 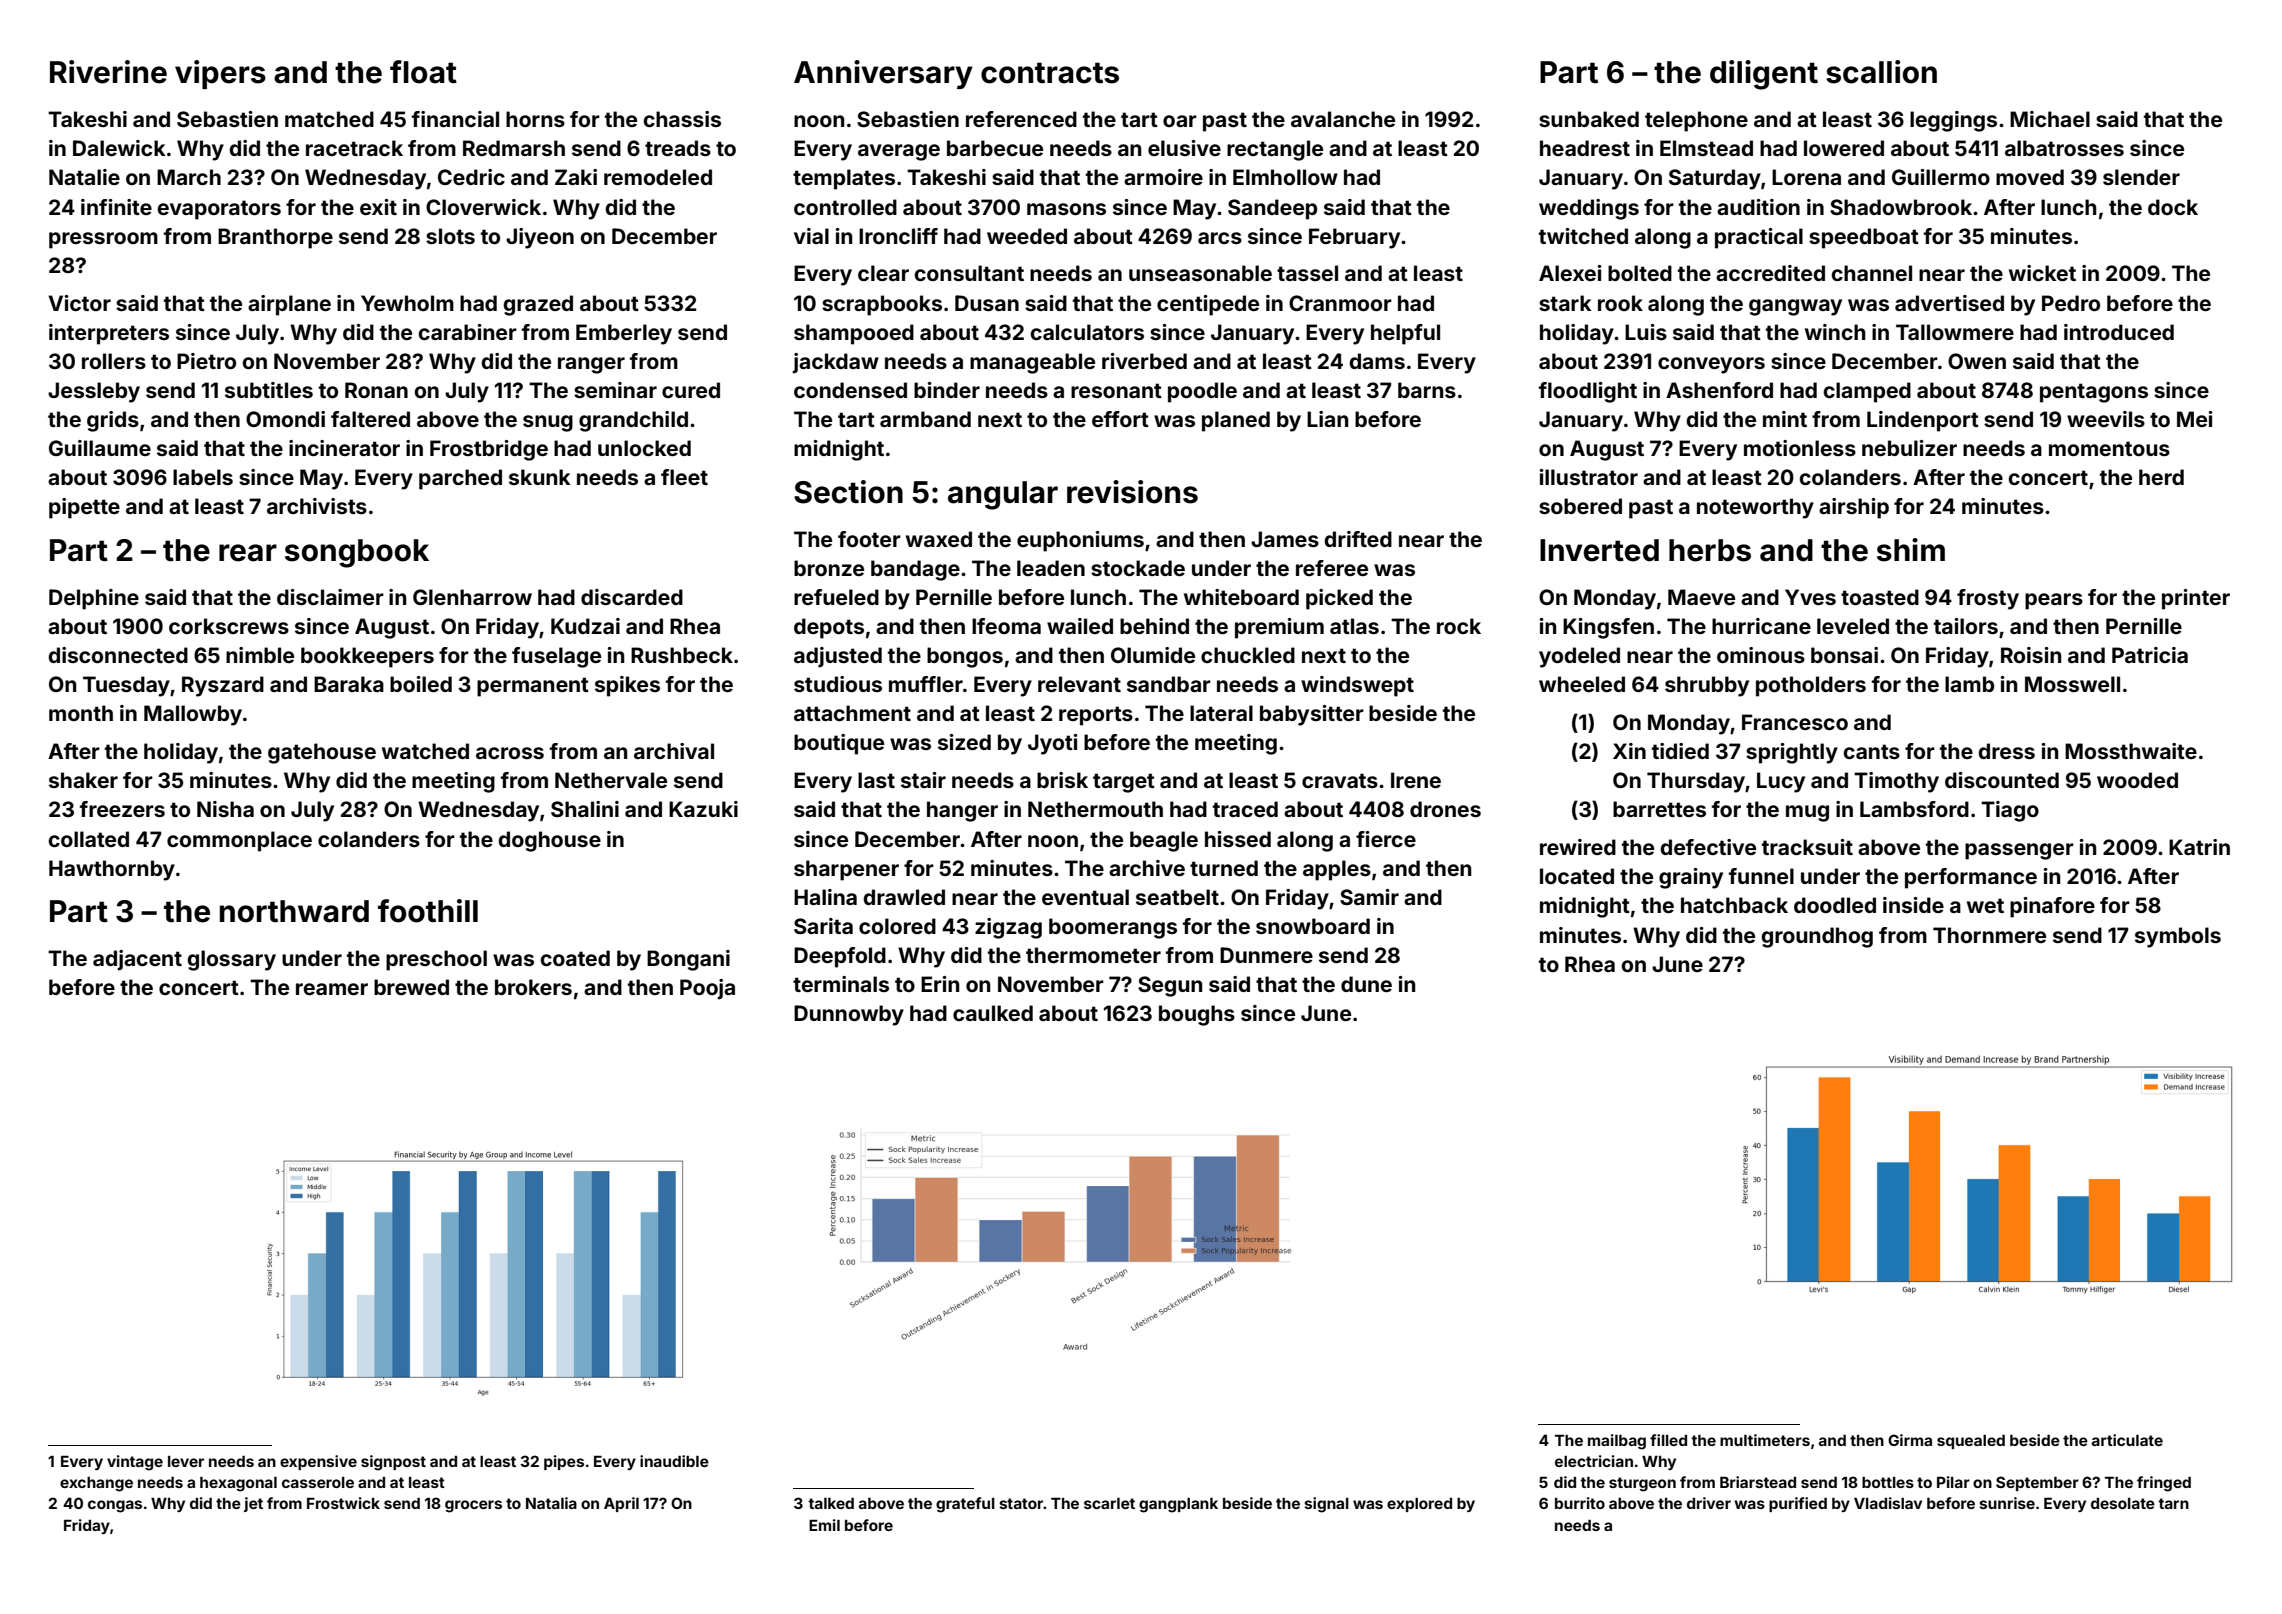 I want to click on advertised, so click(x=1949, y=303).
